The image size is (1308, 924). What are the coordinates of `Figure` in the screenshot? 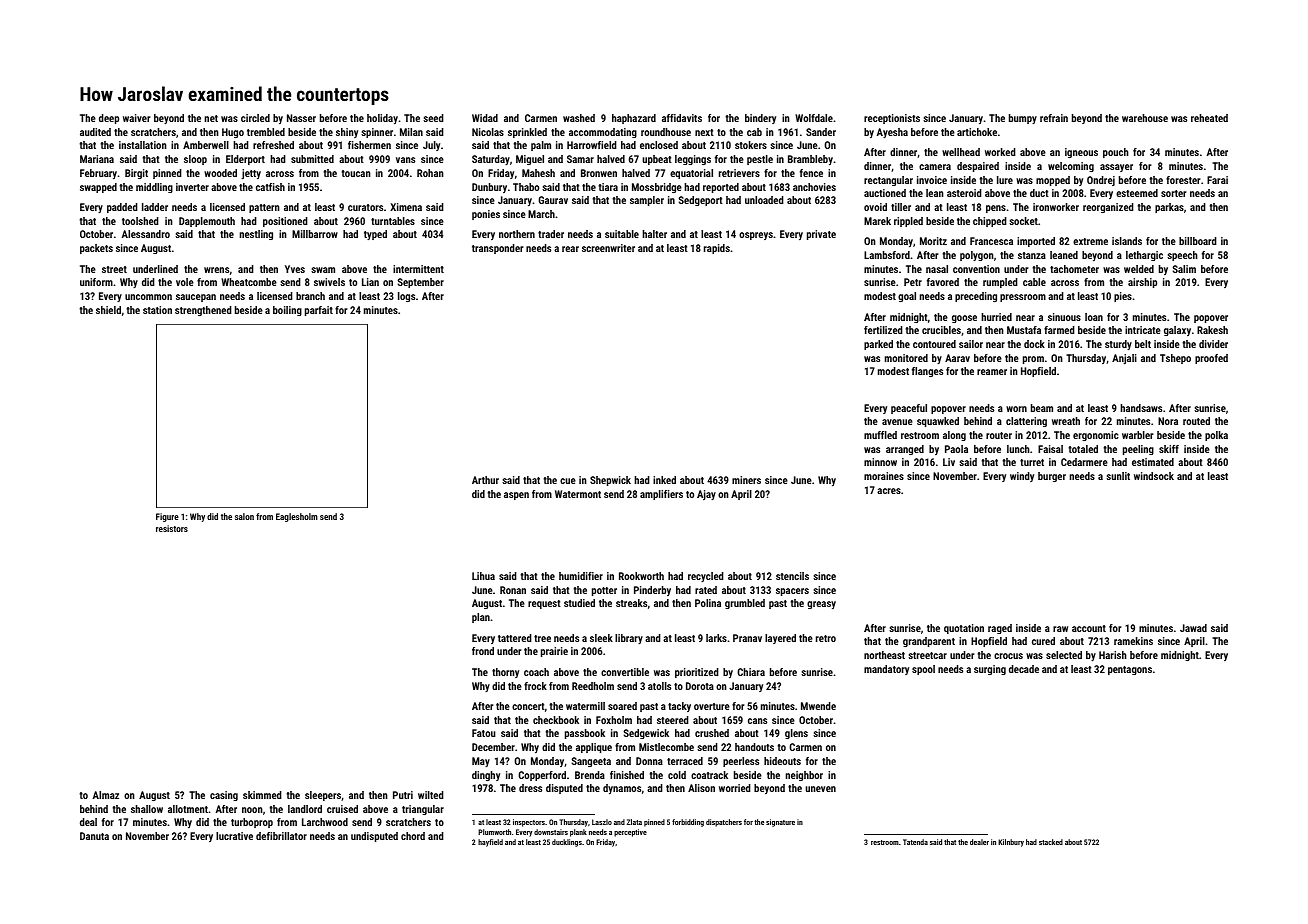 It's located at (167, 517).
